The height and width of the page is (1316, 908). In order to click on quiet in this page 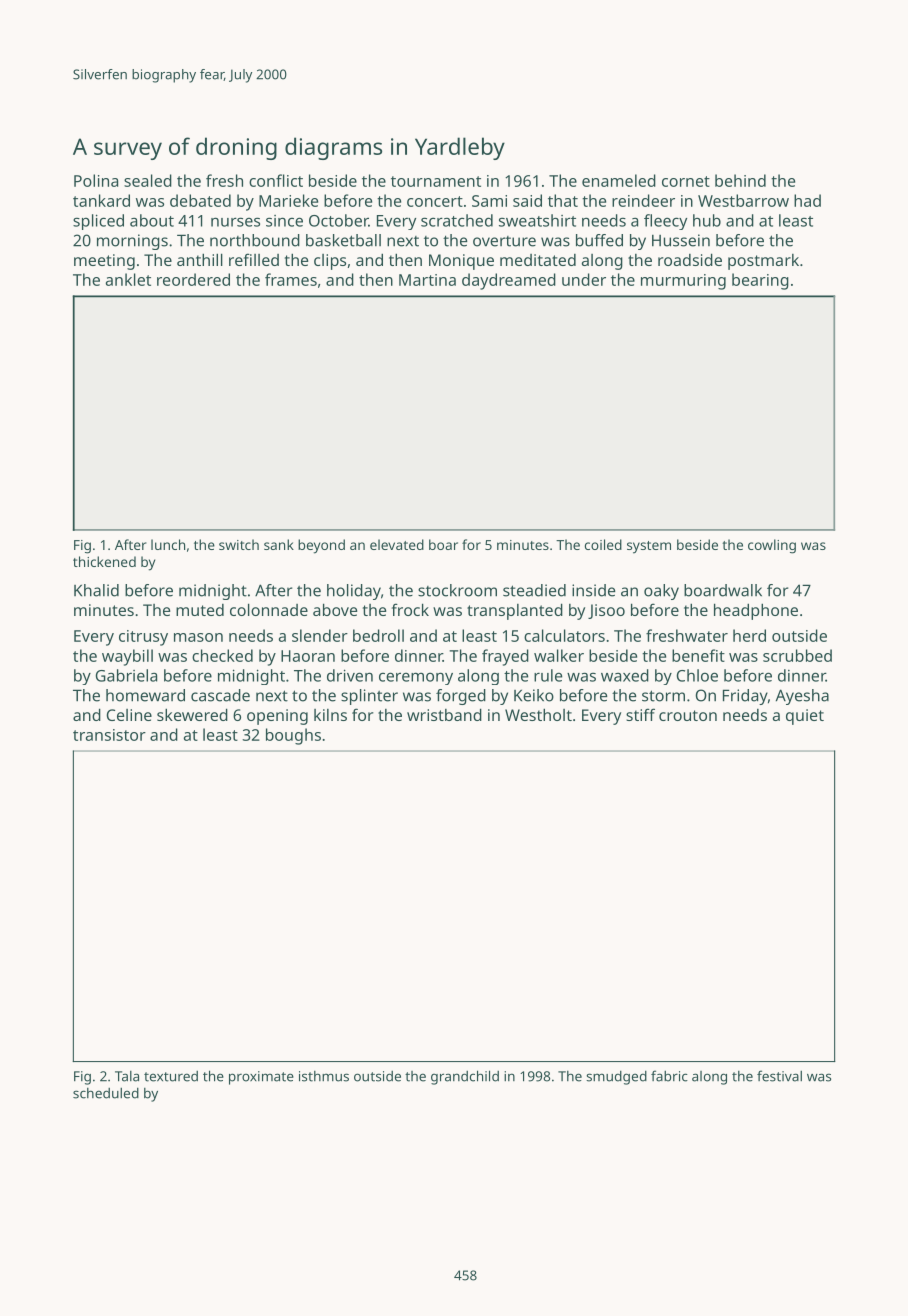, I will do `click(805, 717)`.
